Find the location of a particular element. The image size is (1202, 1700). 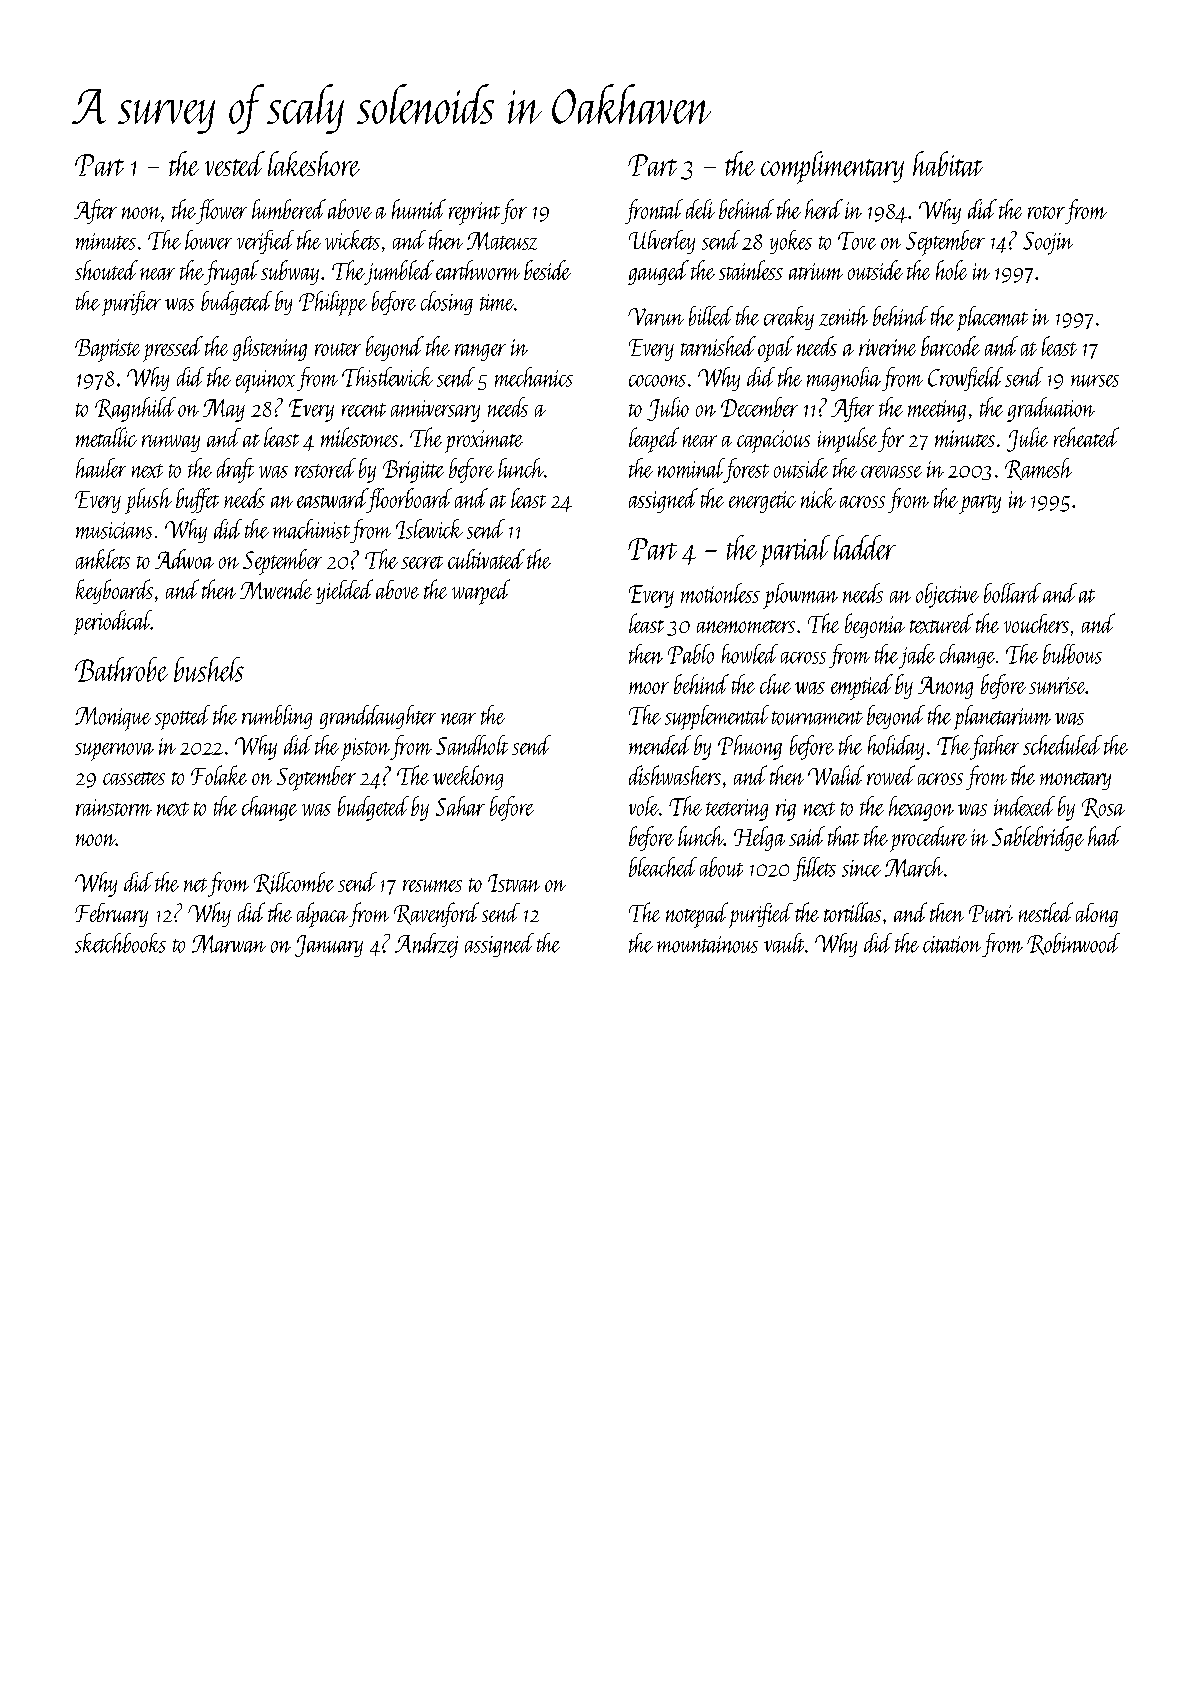

rotor is located at coordinates (1046, 212).
